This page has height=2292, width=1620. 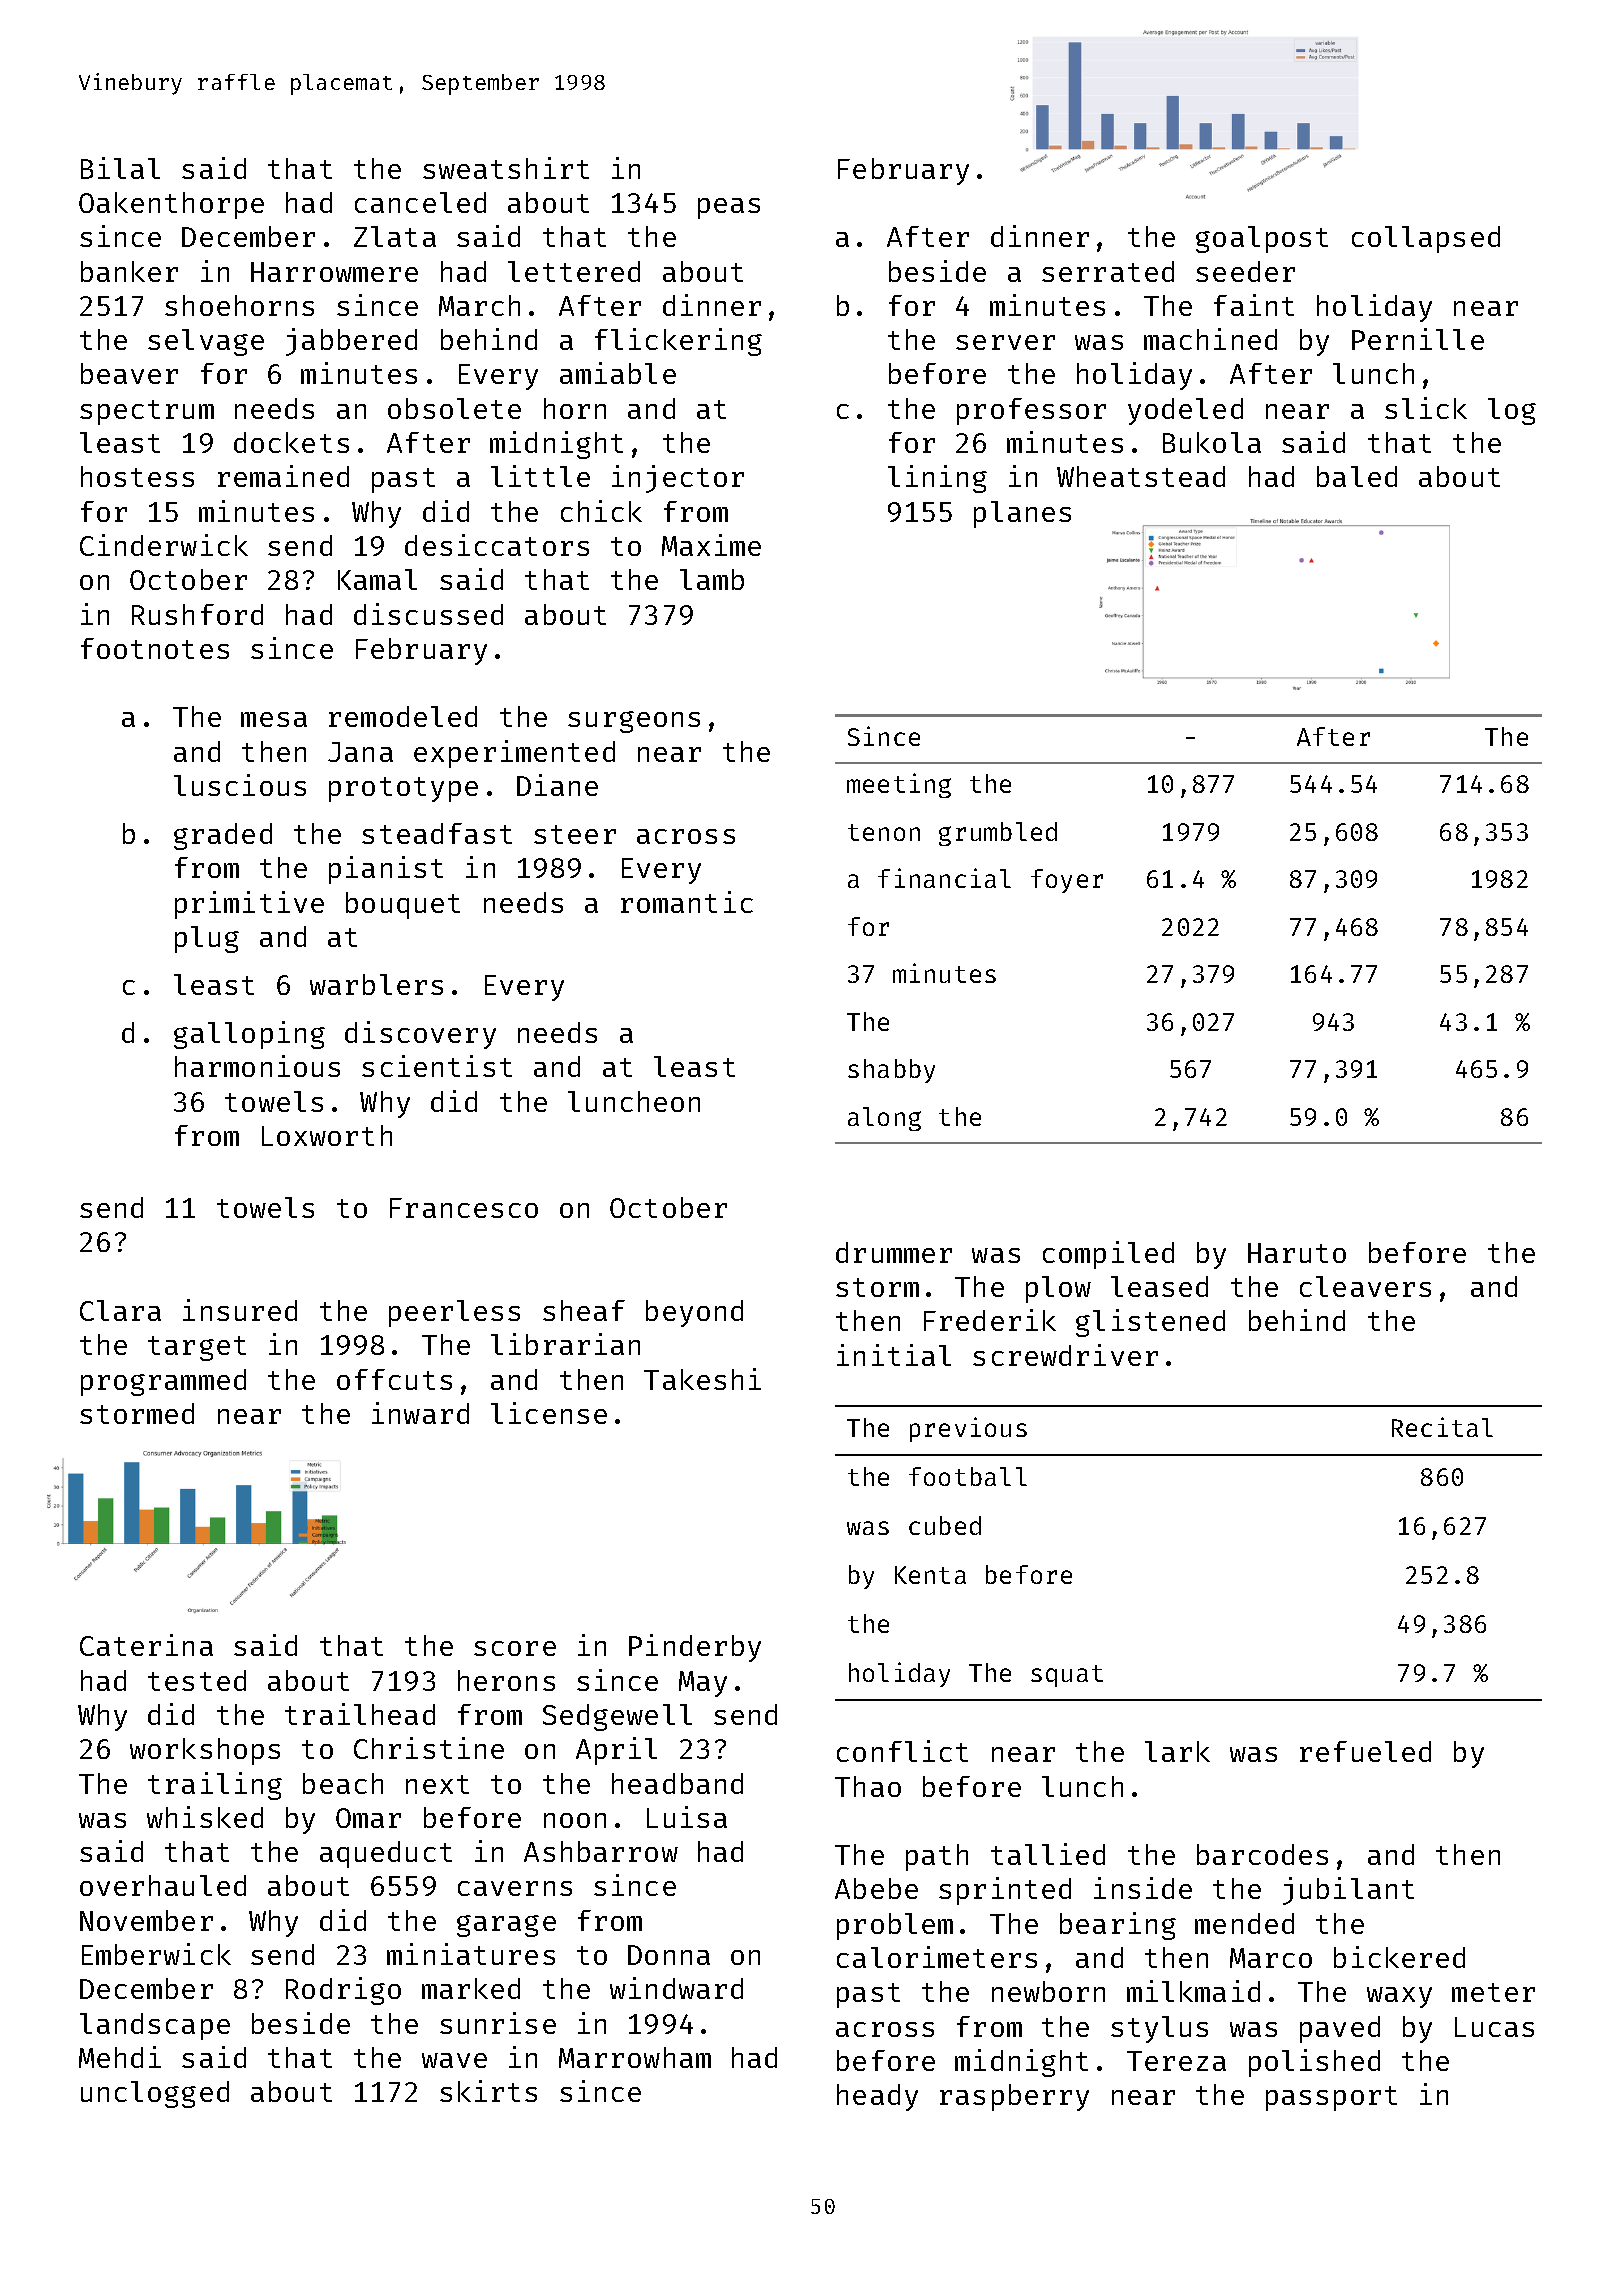 I want to click on insured, so click(x=240, y=1310).
